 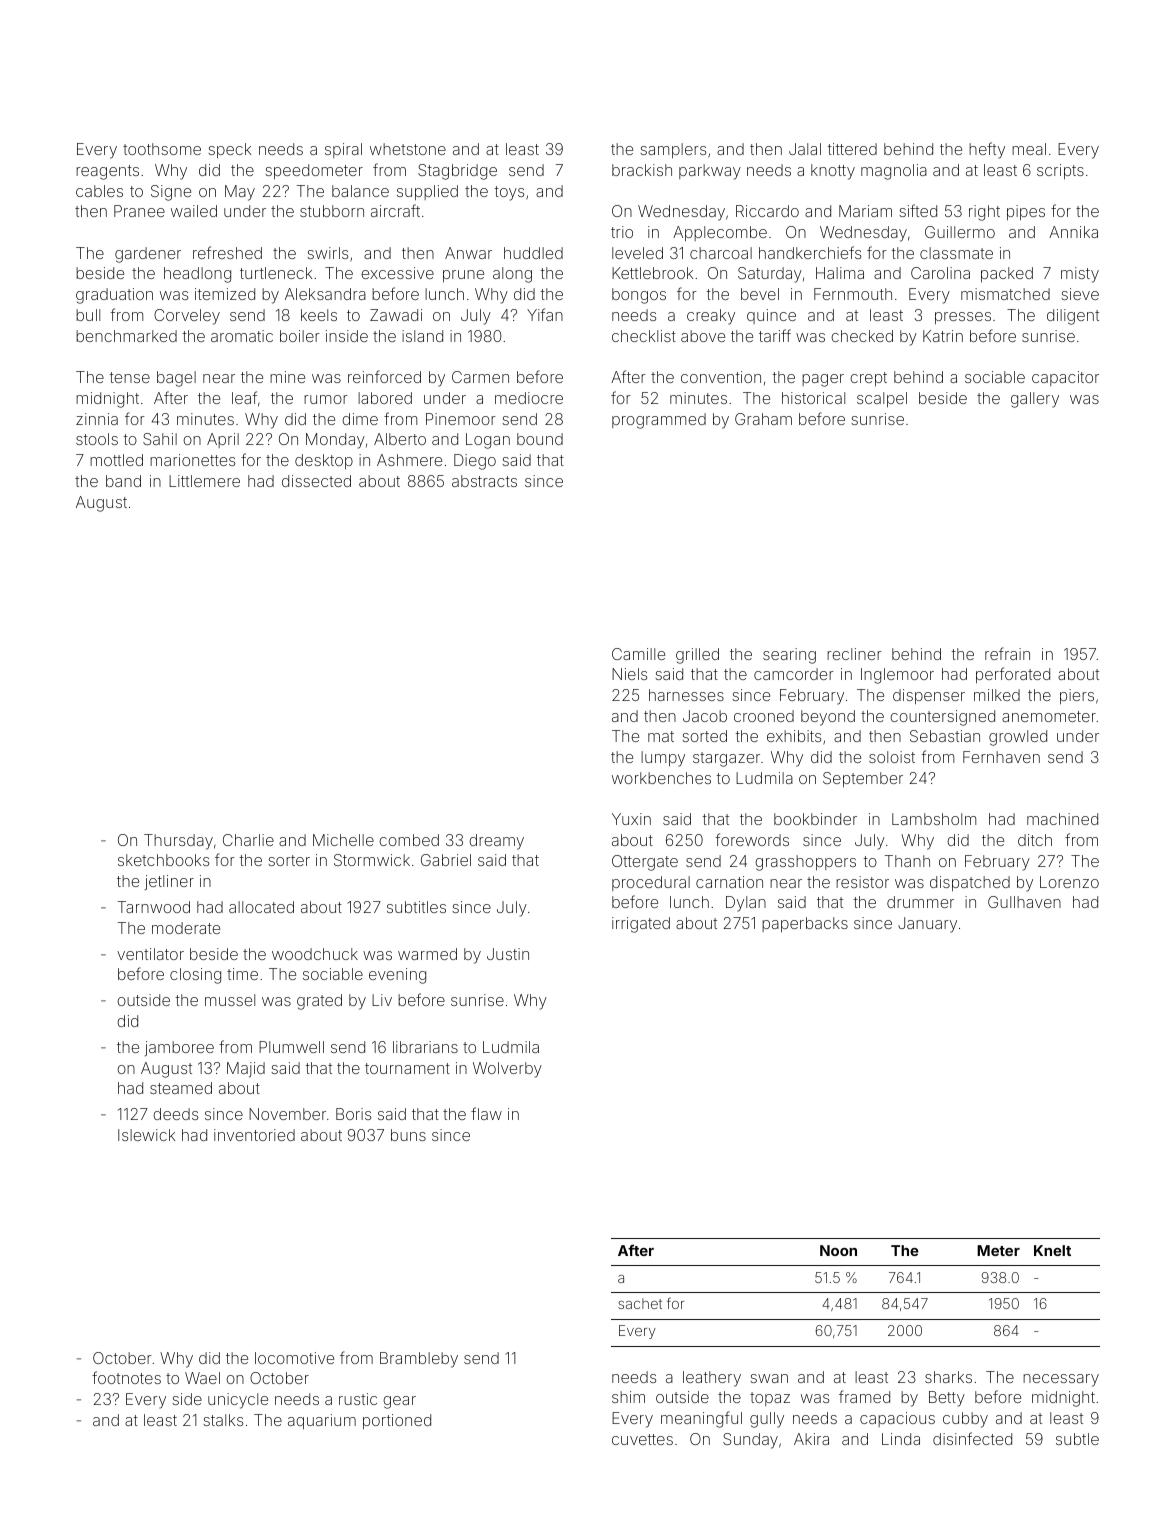 I want to click on aquarium, so click(x=322, y=1421).
